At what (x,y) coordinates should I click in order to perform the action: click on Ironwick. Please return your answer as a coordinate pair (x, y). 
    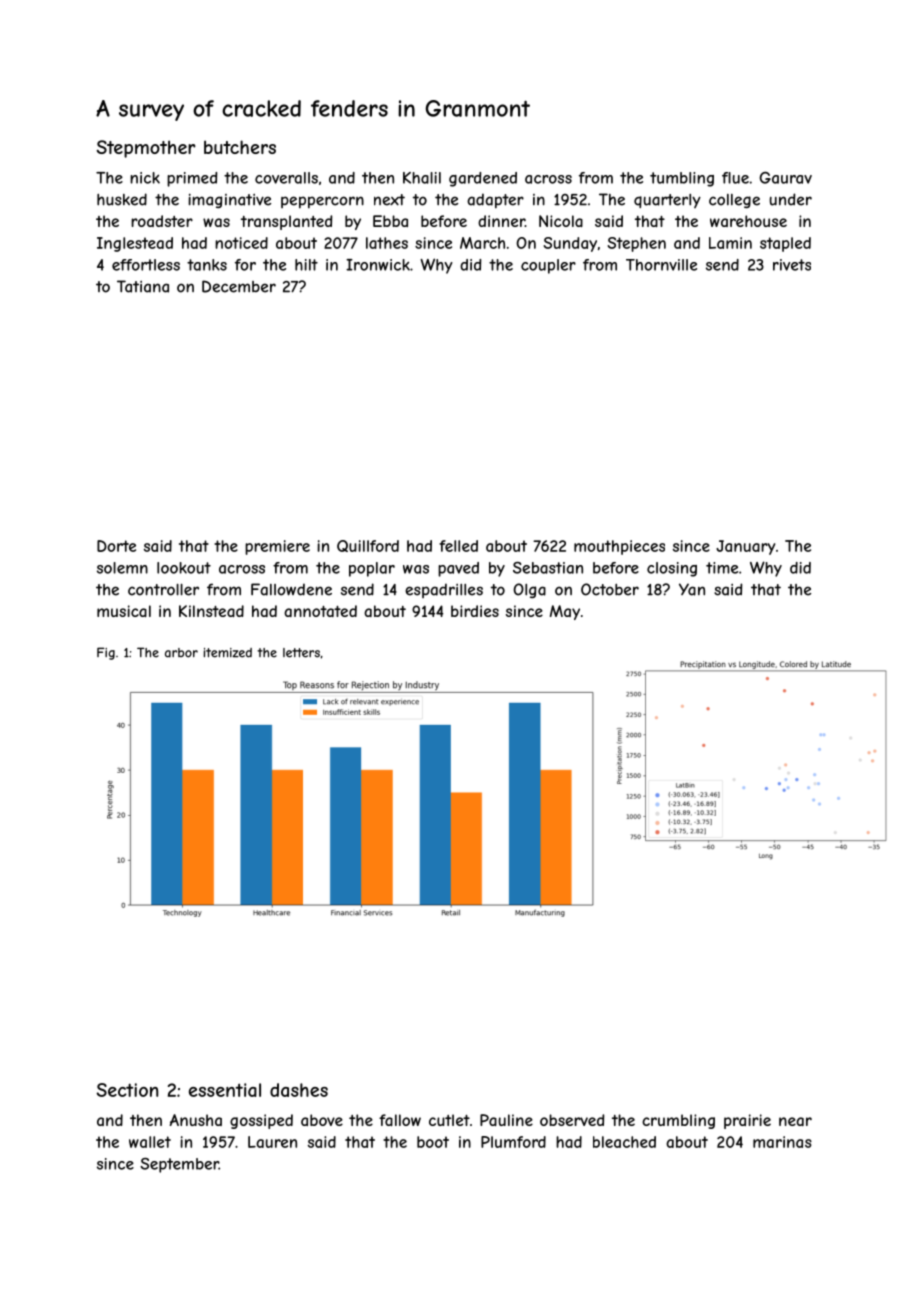
    Looking at the image, I should click on (378, 265).
